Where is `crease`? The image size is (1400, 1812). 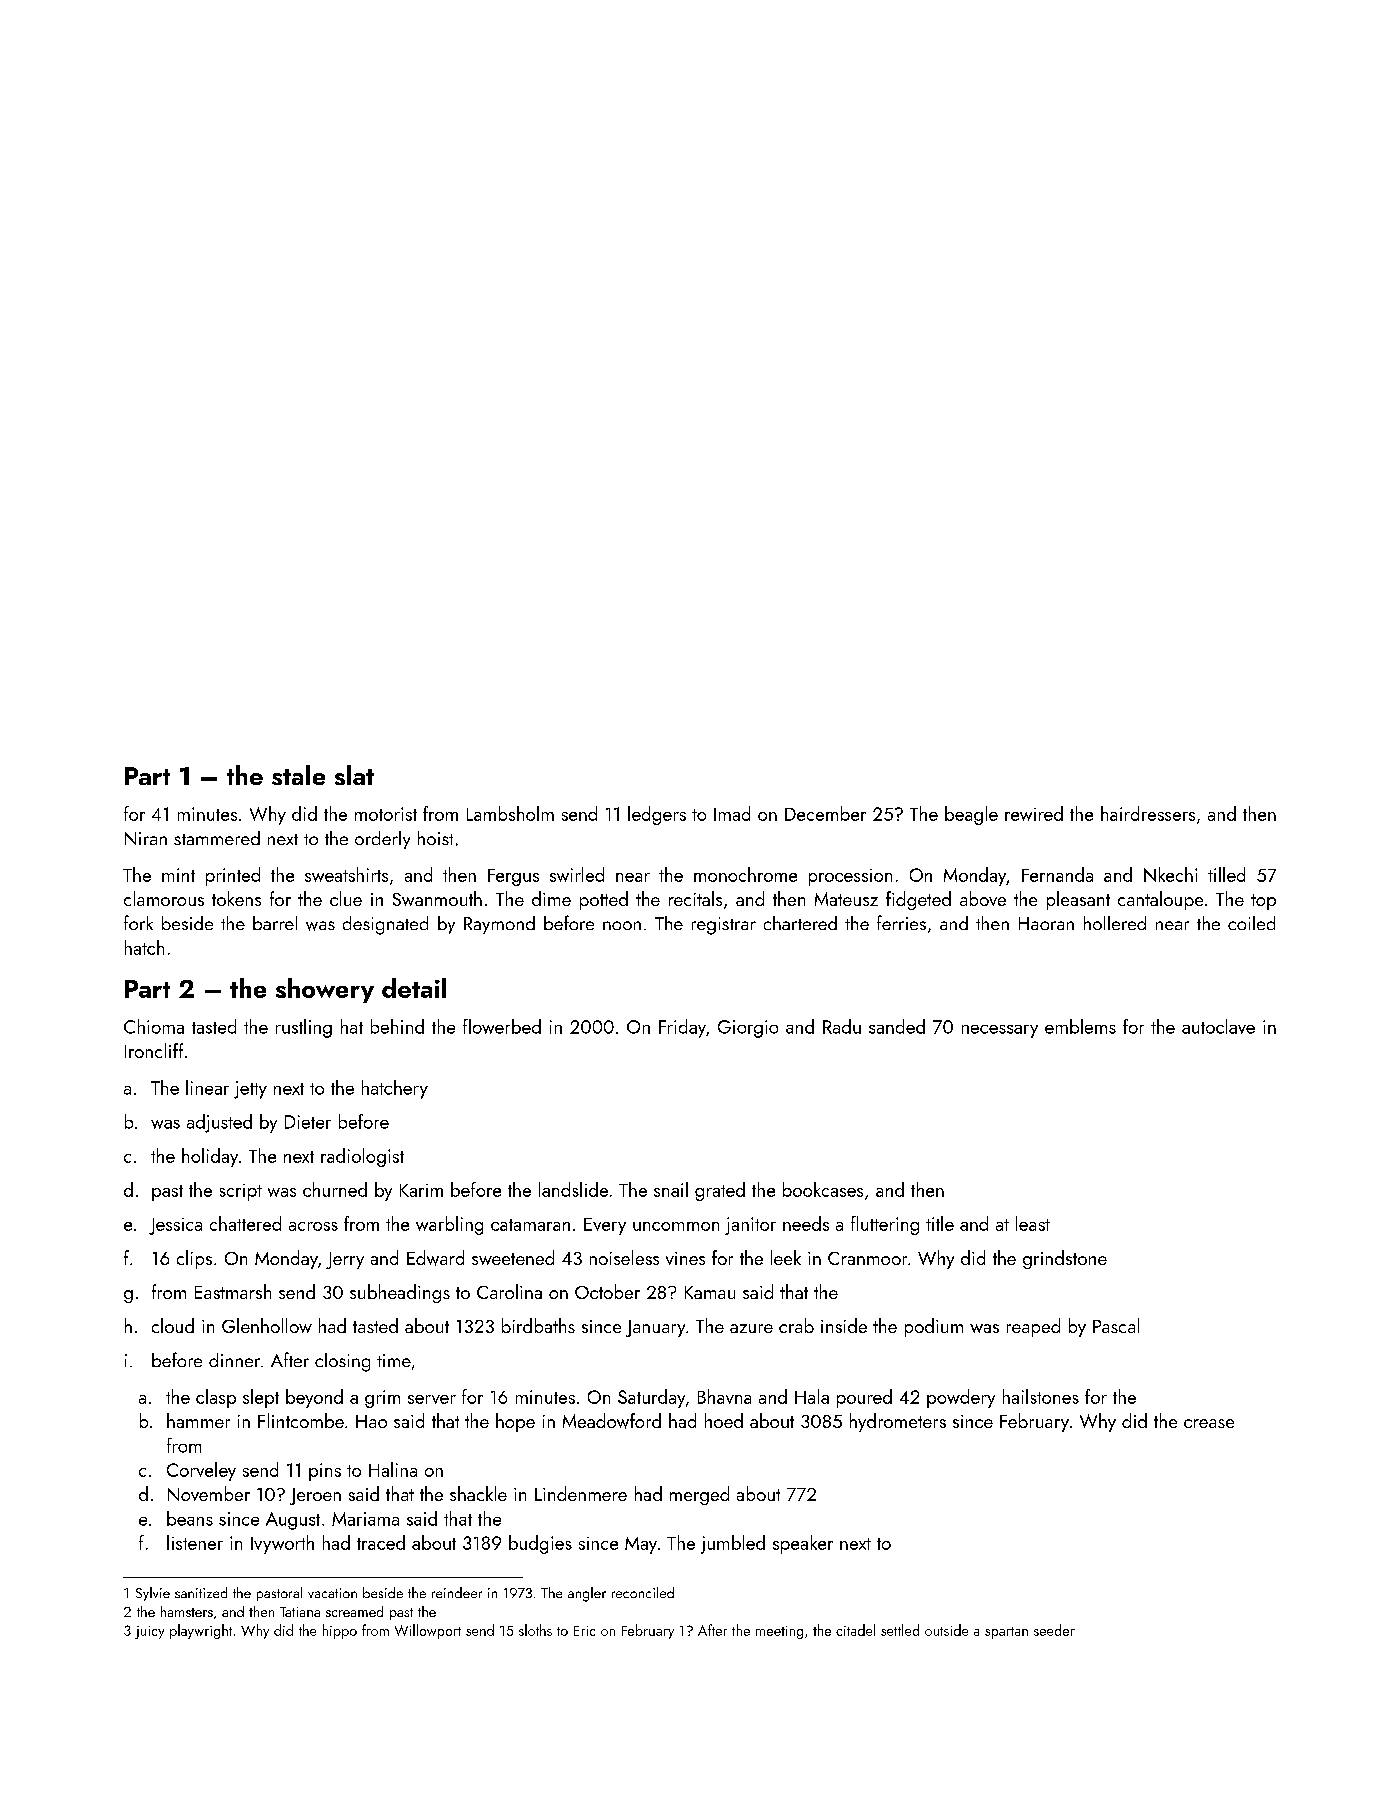
crease is located at coordinates (1209, 1423).
